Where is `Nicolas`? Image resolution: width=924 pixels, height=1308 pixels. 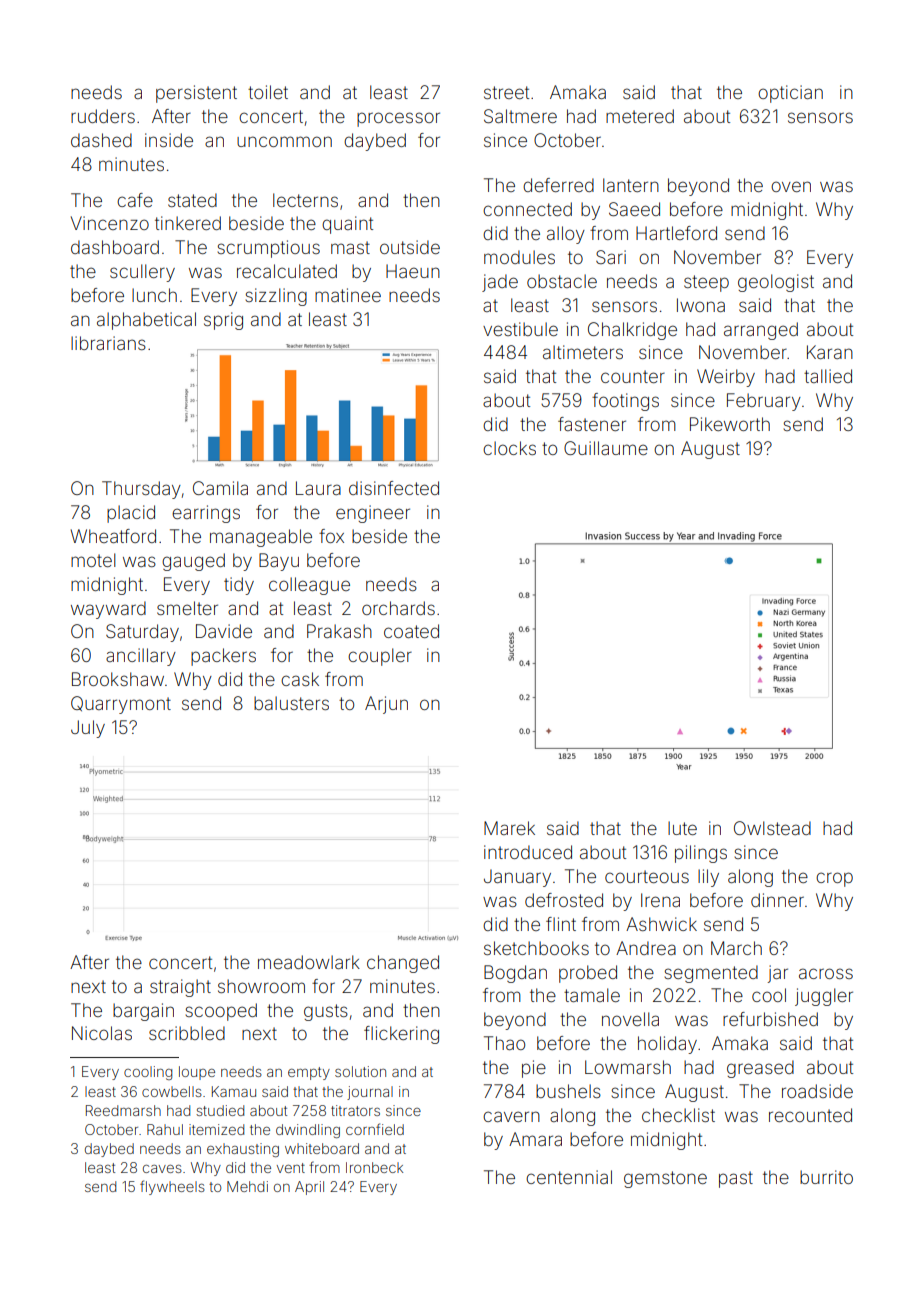 Nicolas is located at coordinates (102, 1033).
